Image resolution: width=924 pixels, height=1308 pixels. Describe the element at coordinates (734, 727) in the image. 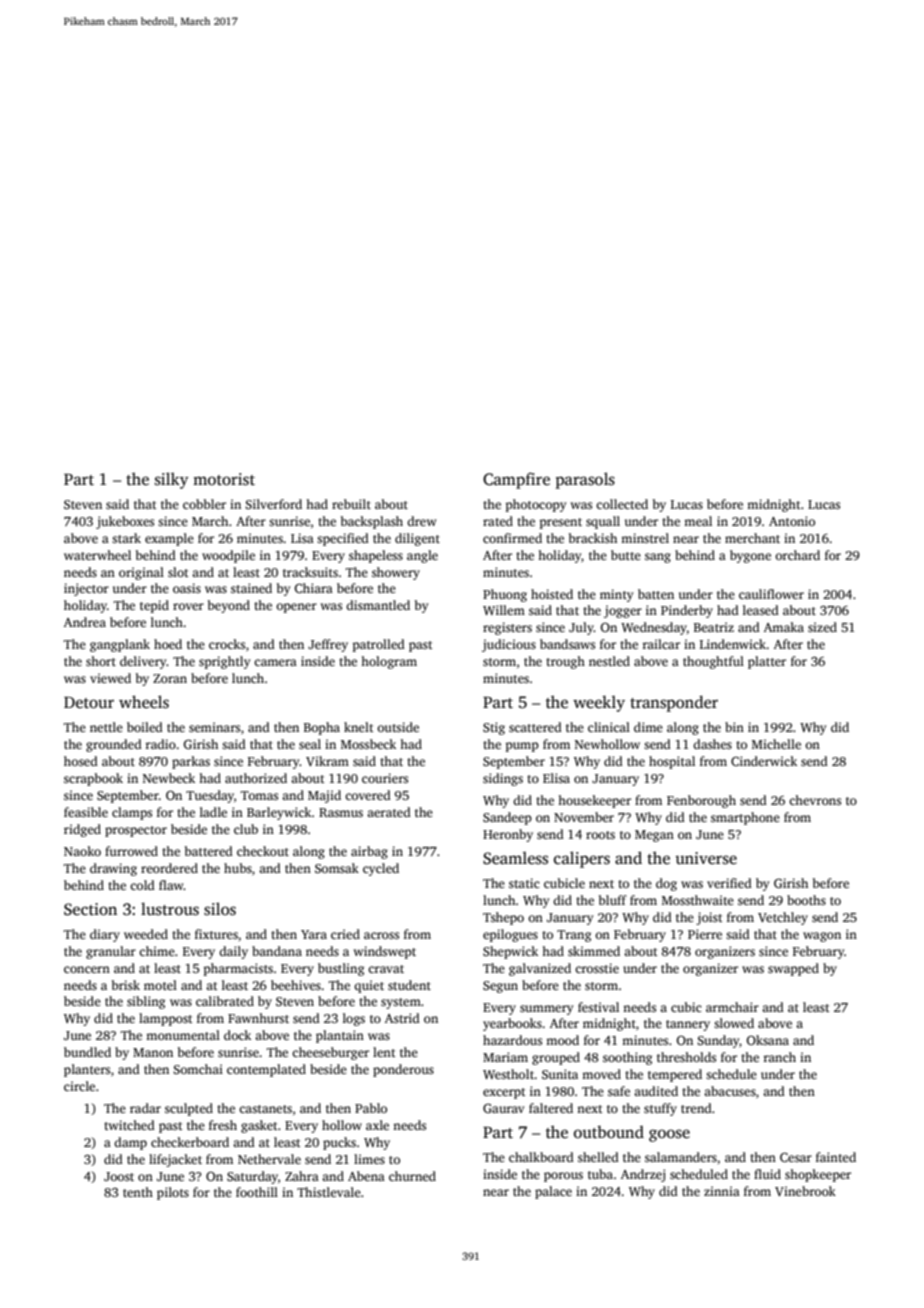

I see `bin` at that location.
